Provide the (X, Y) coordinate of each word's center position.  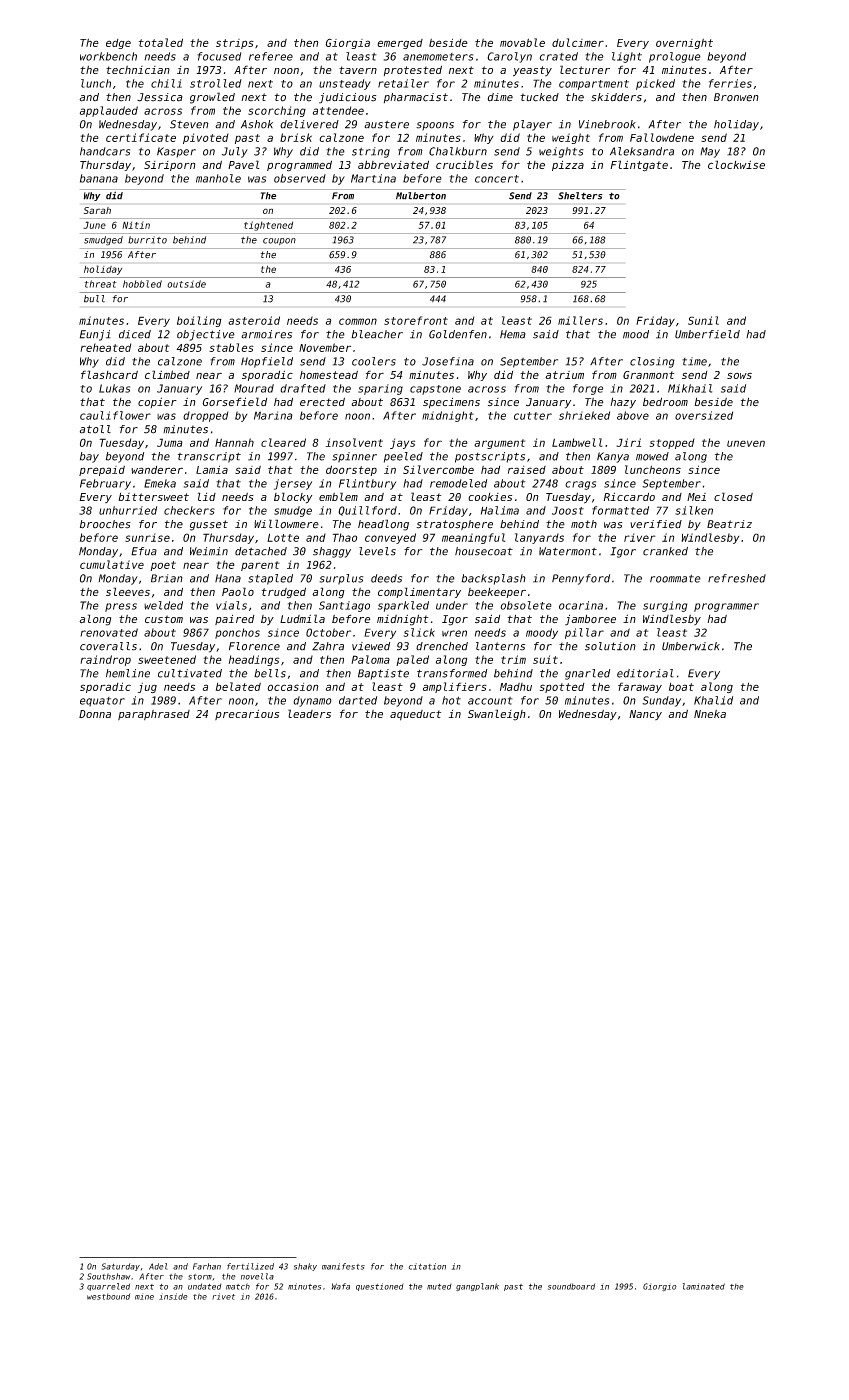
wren (454, 633)
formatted (620, 510)
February (105, 484)
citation (427, 1266)
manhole (218, 178)
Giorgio (660, 1287)
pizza (568, 166)
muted (439, 1287)
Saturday (121, 1267)
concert (497, 179)
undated (204, 1286)
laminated (704, 1286)
